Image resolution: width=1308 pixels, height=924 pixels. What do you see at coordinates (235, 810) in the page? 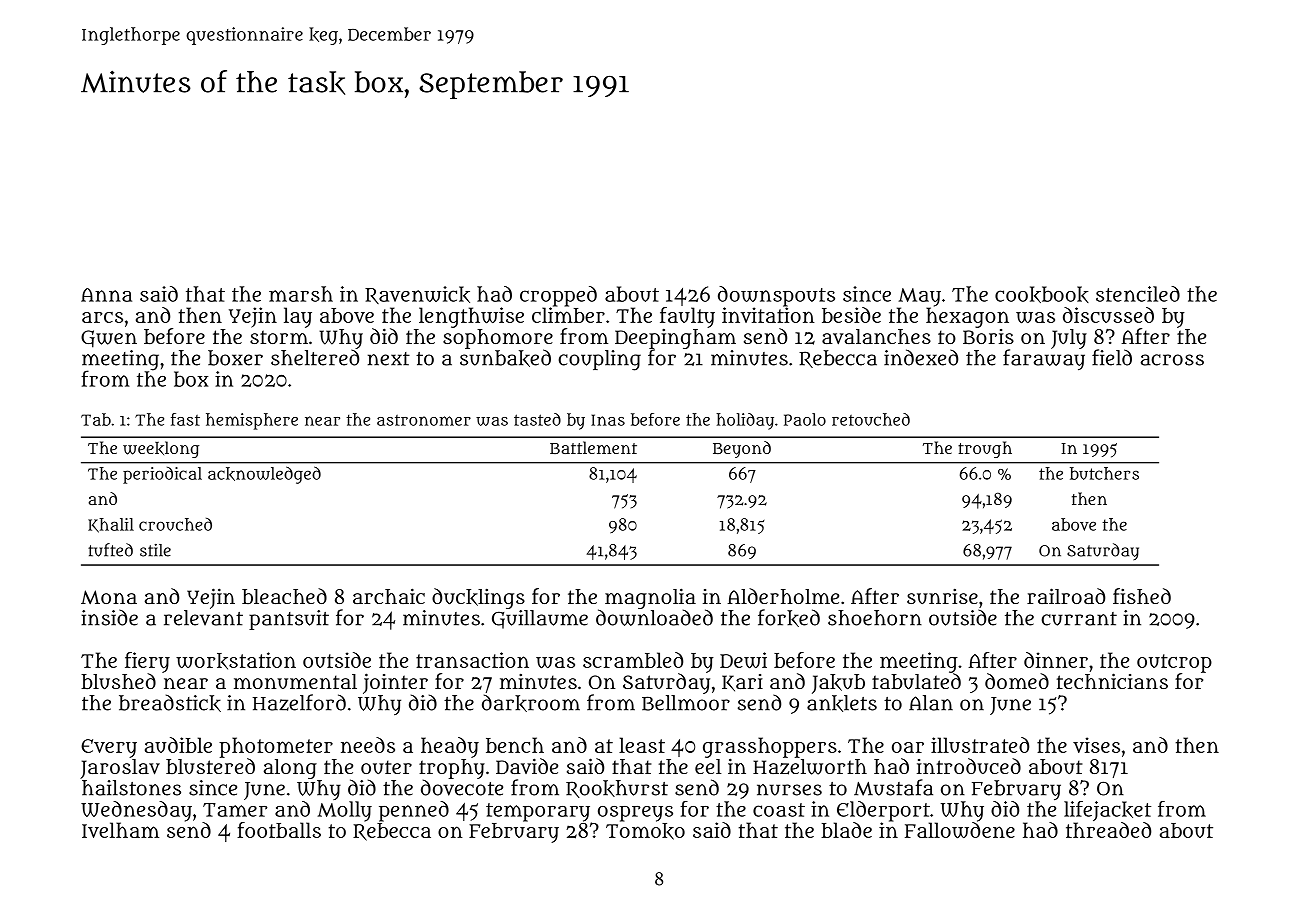
I see `Tamer` at bounding box center [235, 810].
